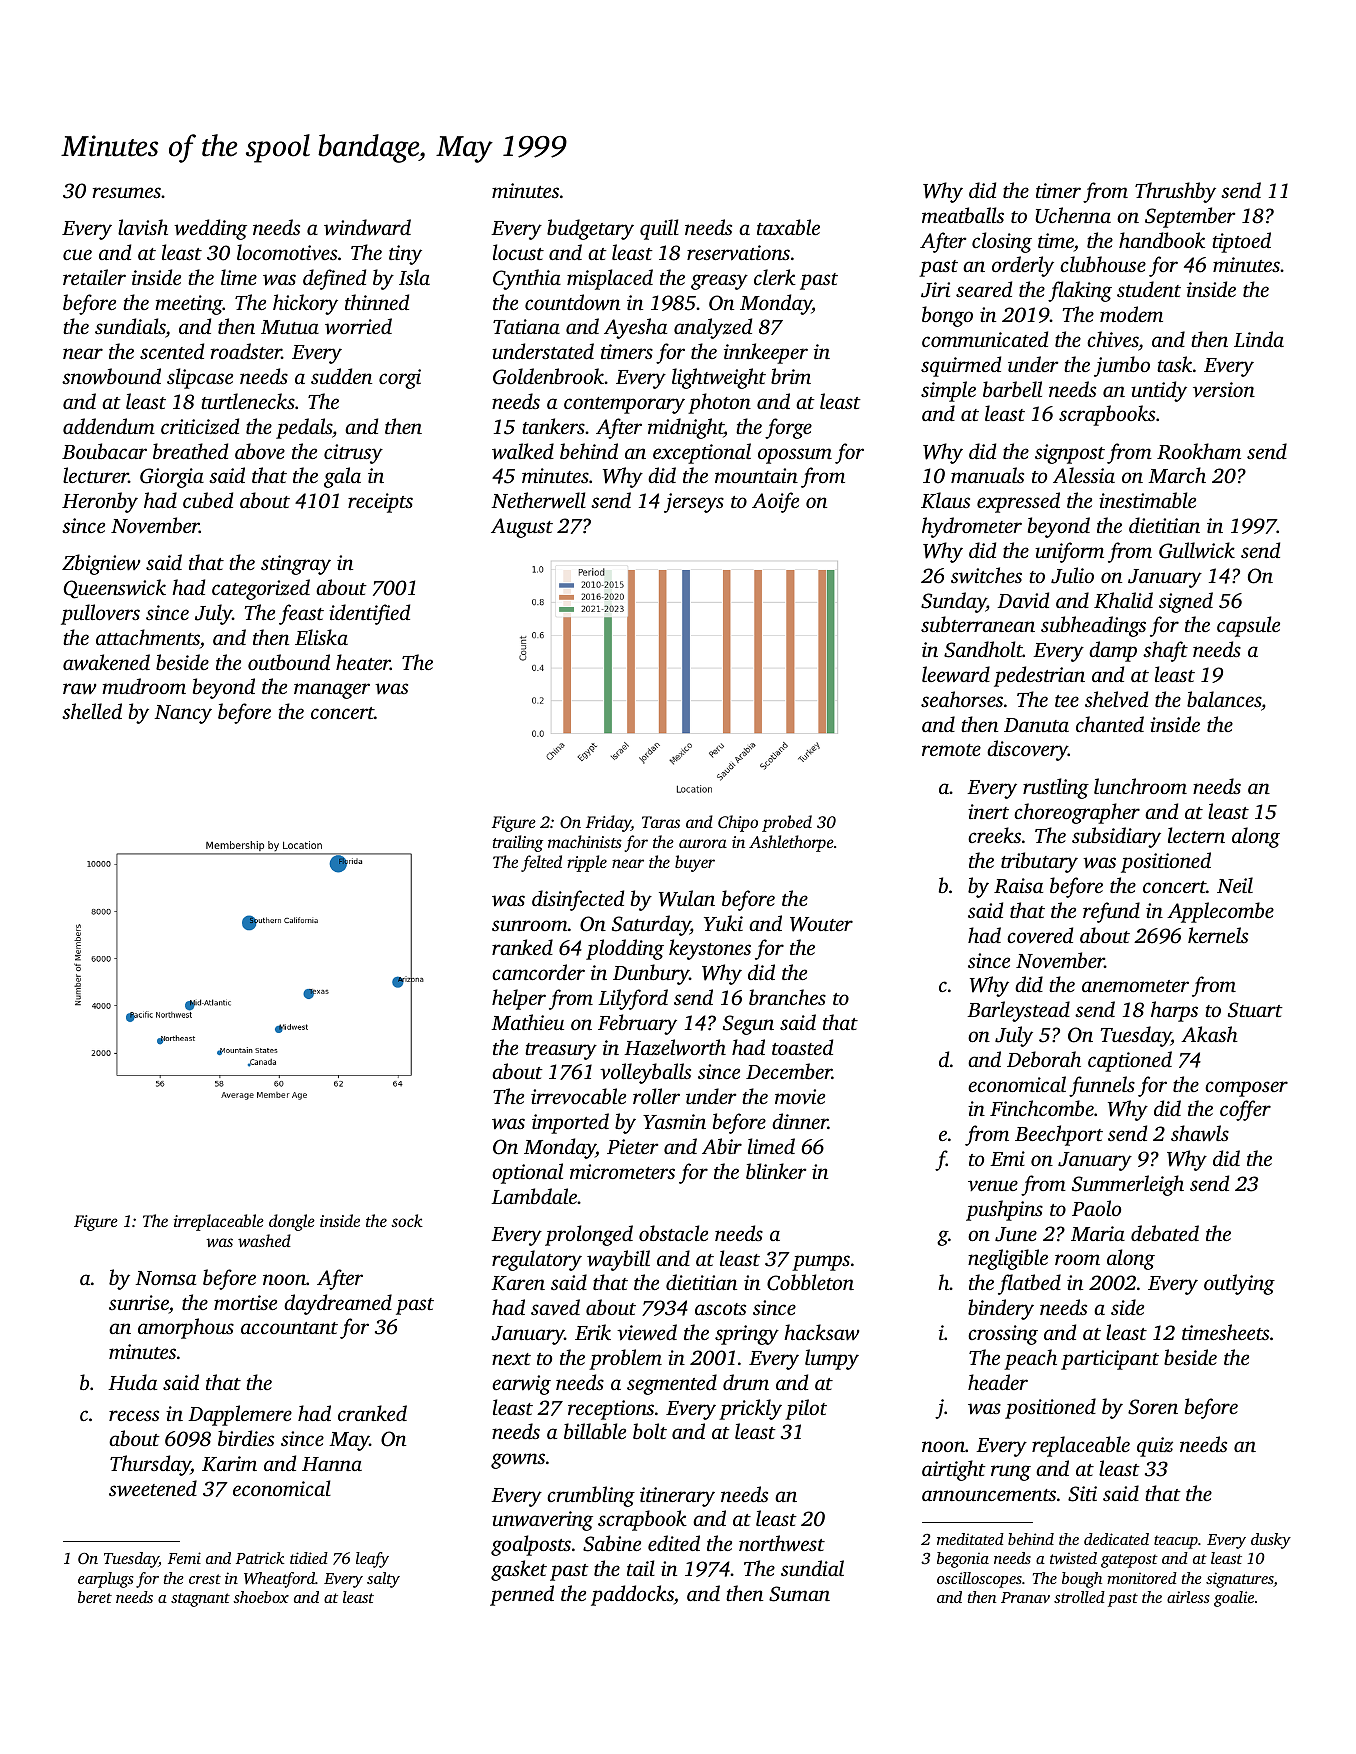 Image resolution: width=1356 pixels, height=1754 pixels. What do you see at coordinates (821, 924) in the screenshot?
I see `Wouter` at bounding box center [821, 924].
